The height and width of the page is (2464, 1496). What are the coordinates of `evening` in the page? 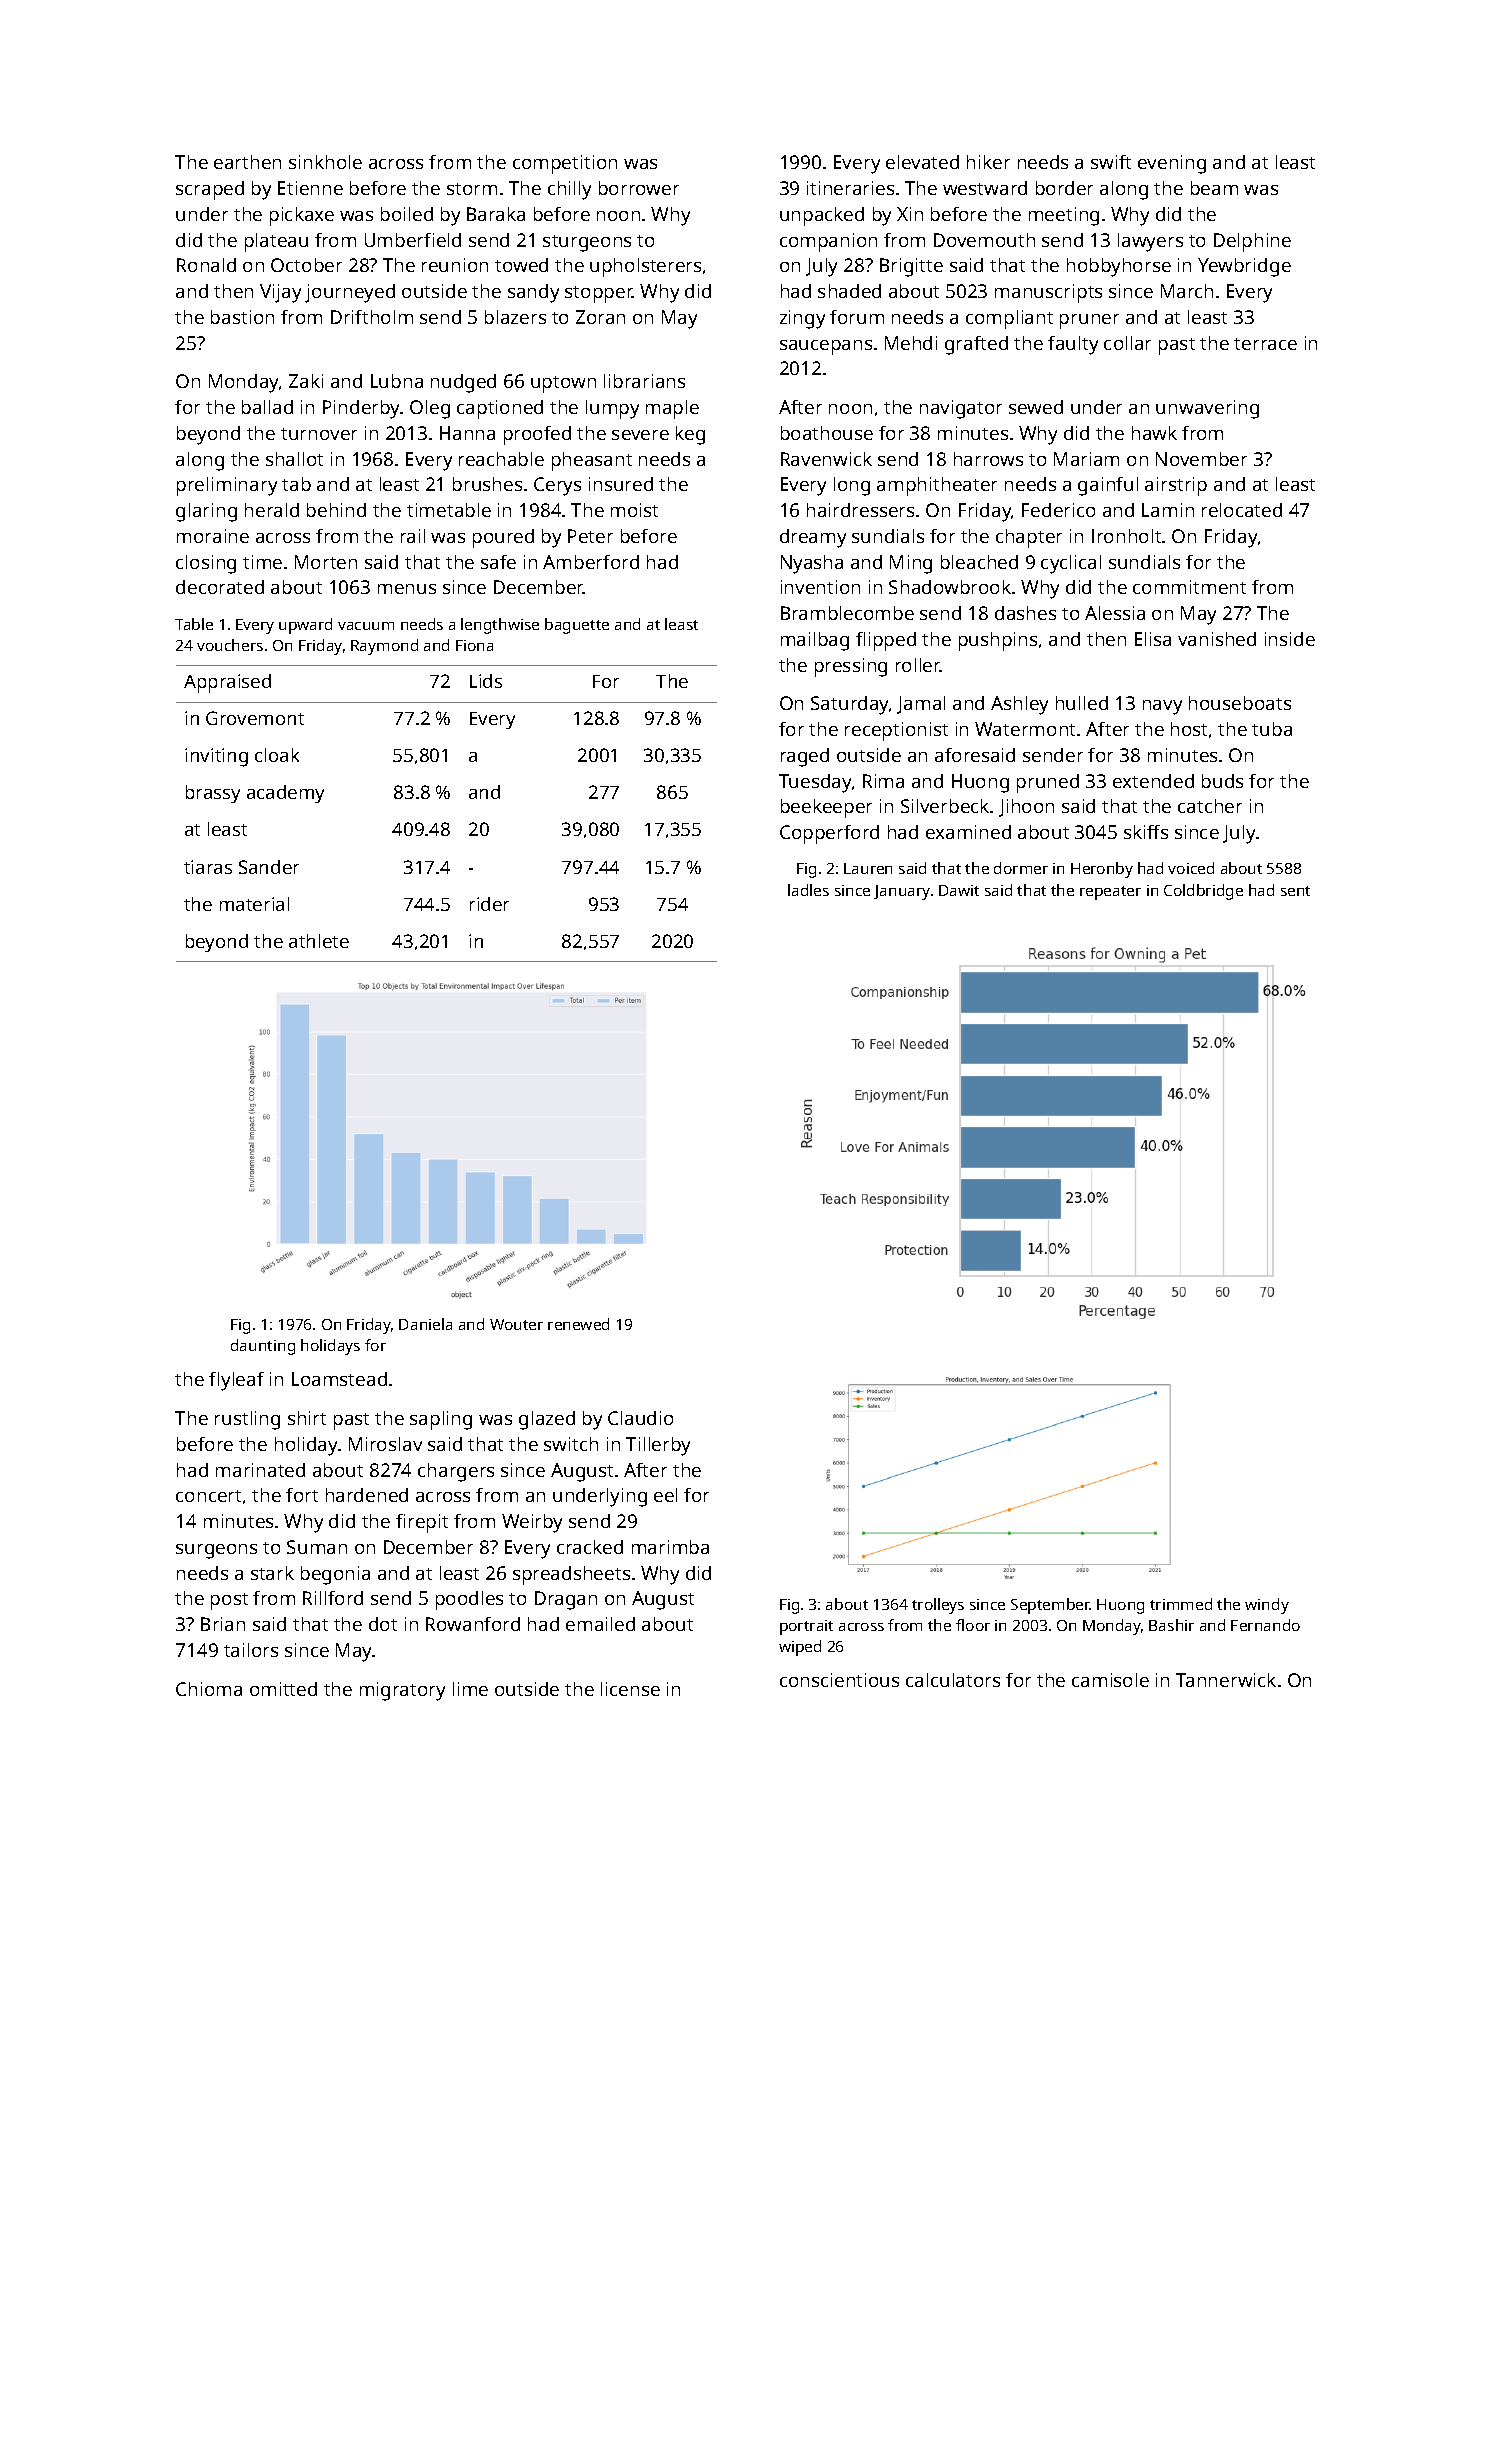 It's located at (1172, 164).
